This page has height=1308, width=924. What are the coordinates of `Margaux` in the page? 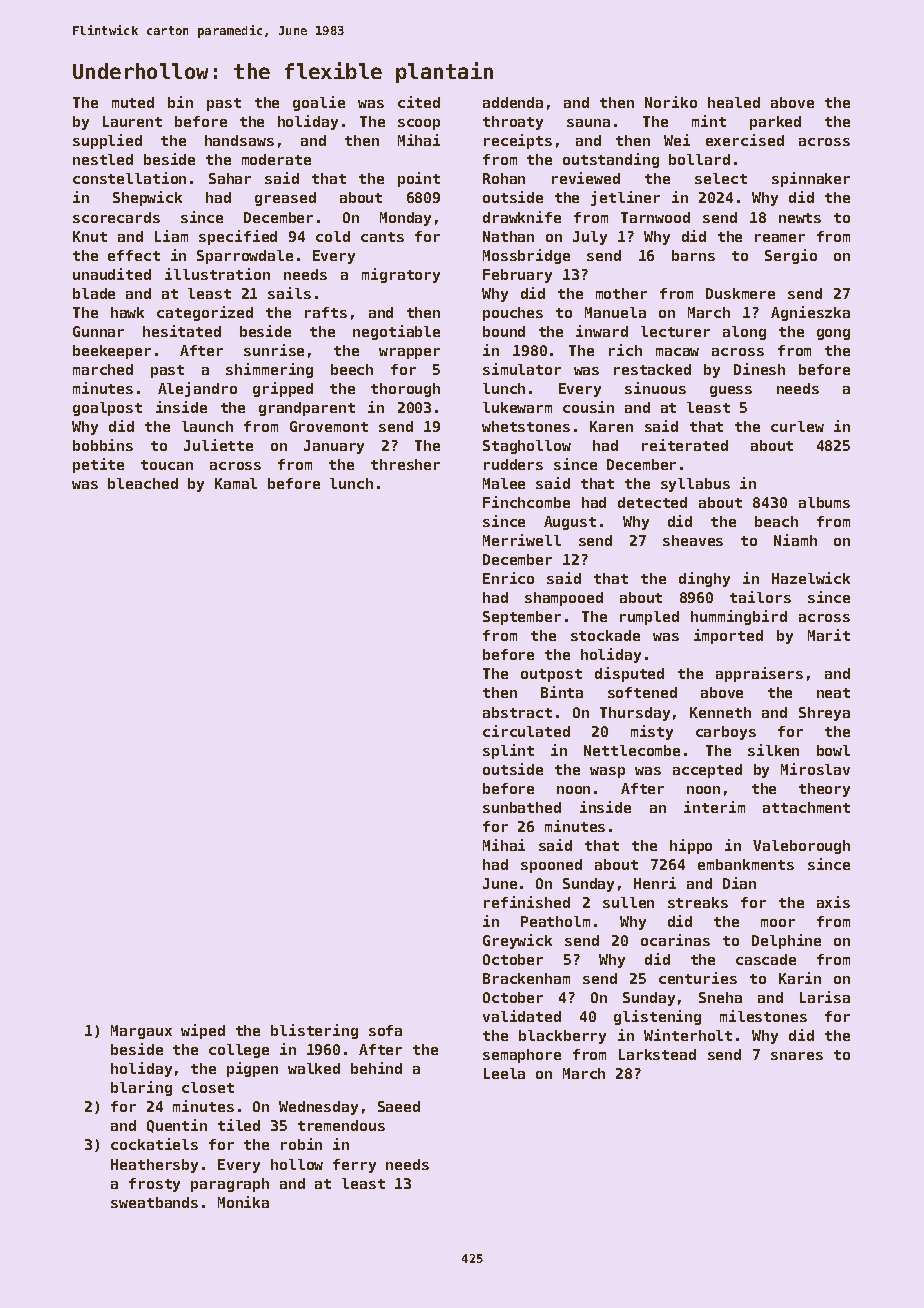 It's located at (141, 1032).
